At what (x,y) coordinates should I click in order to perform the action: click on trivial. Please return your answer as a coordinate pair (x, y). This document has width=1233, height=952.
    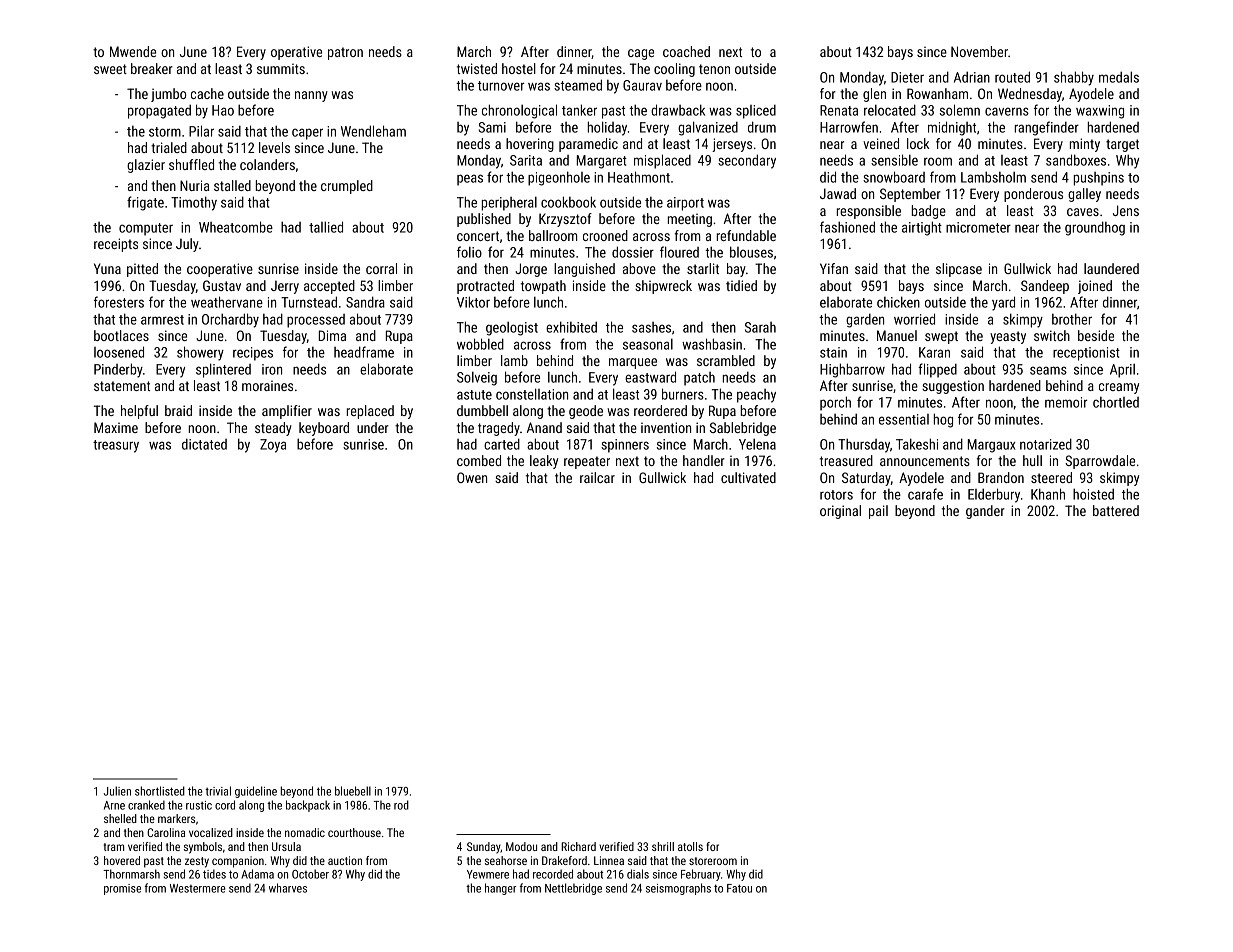
    Looking at the image, I should click on (218, 791).
